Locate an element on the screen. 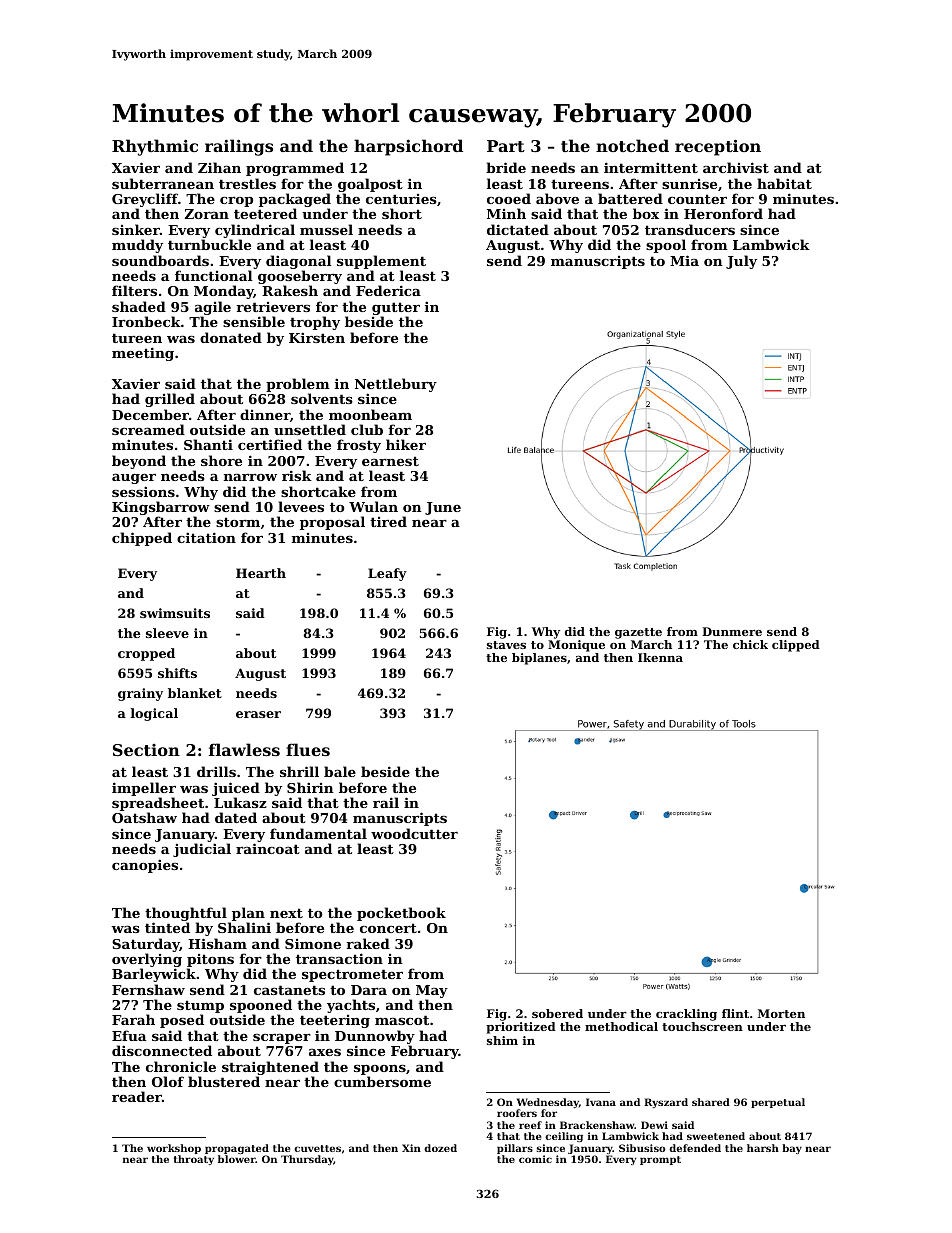 The width and height of the screenshot is (952, 1233). gazette is located at coordinates (638, 633).
